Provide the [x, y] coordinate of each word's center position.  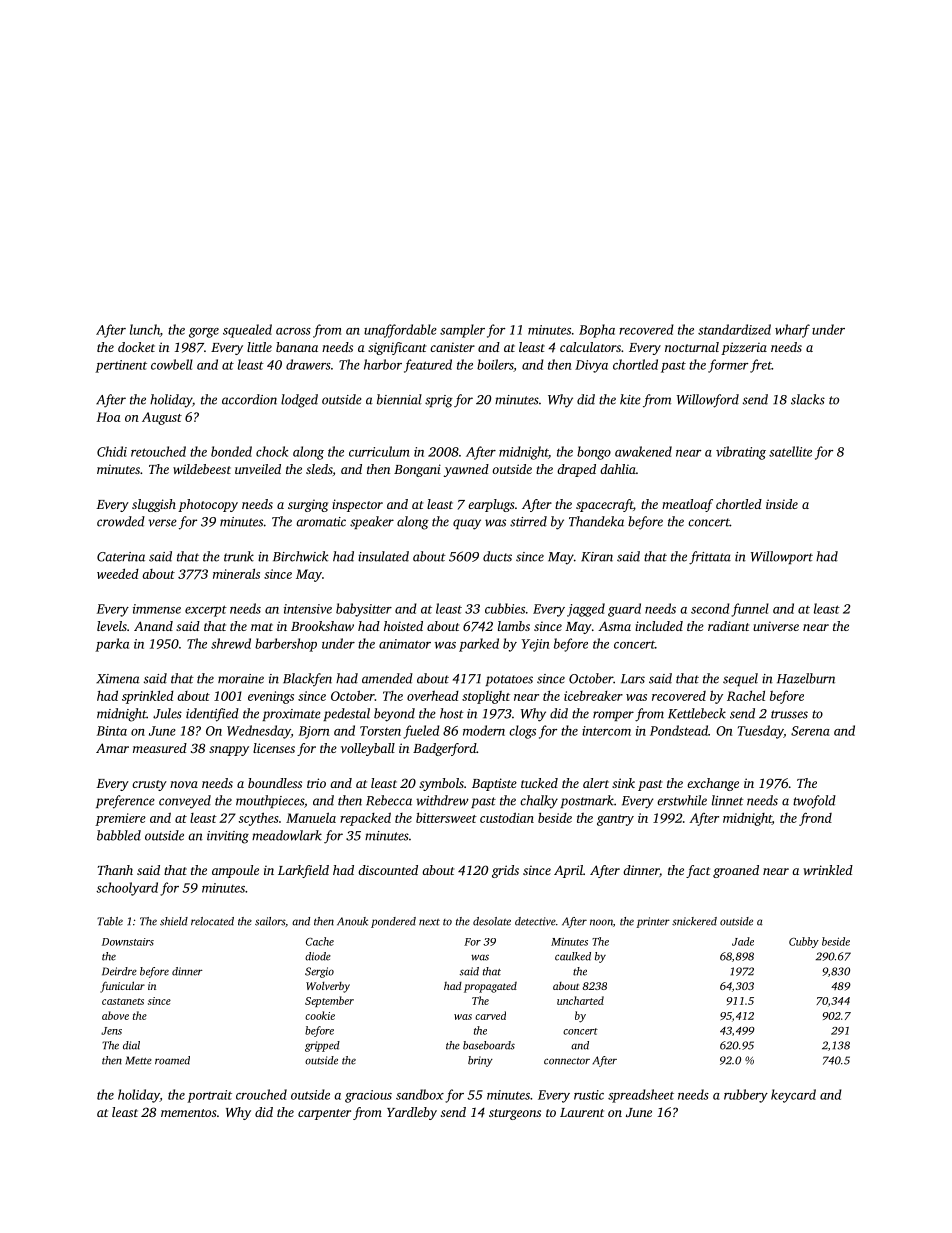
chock [272, 451]
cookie [320, 1015]
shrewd [231, 643]
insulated [383, 556]
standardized [734, 329]
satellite [790, 451]
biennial [399, 399]
